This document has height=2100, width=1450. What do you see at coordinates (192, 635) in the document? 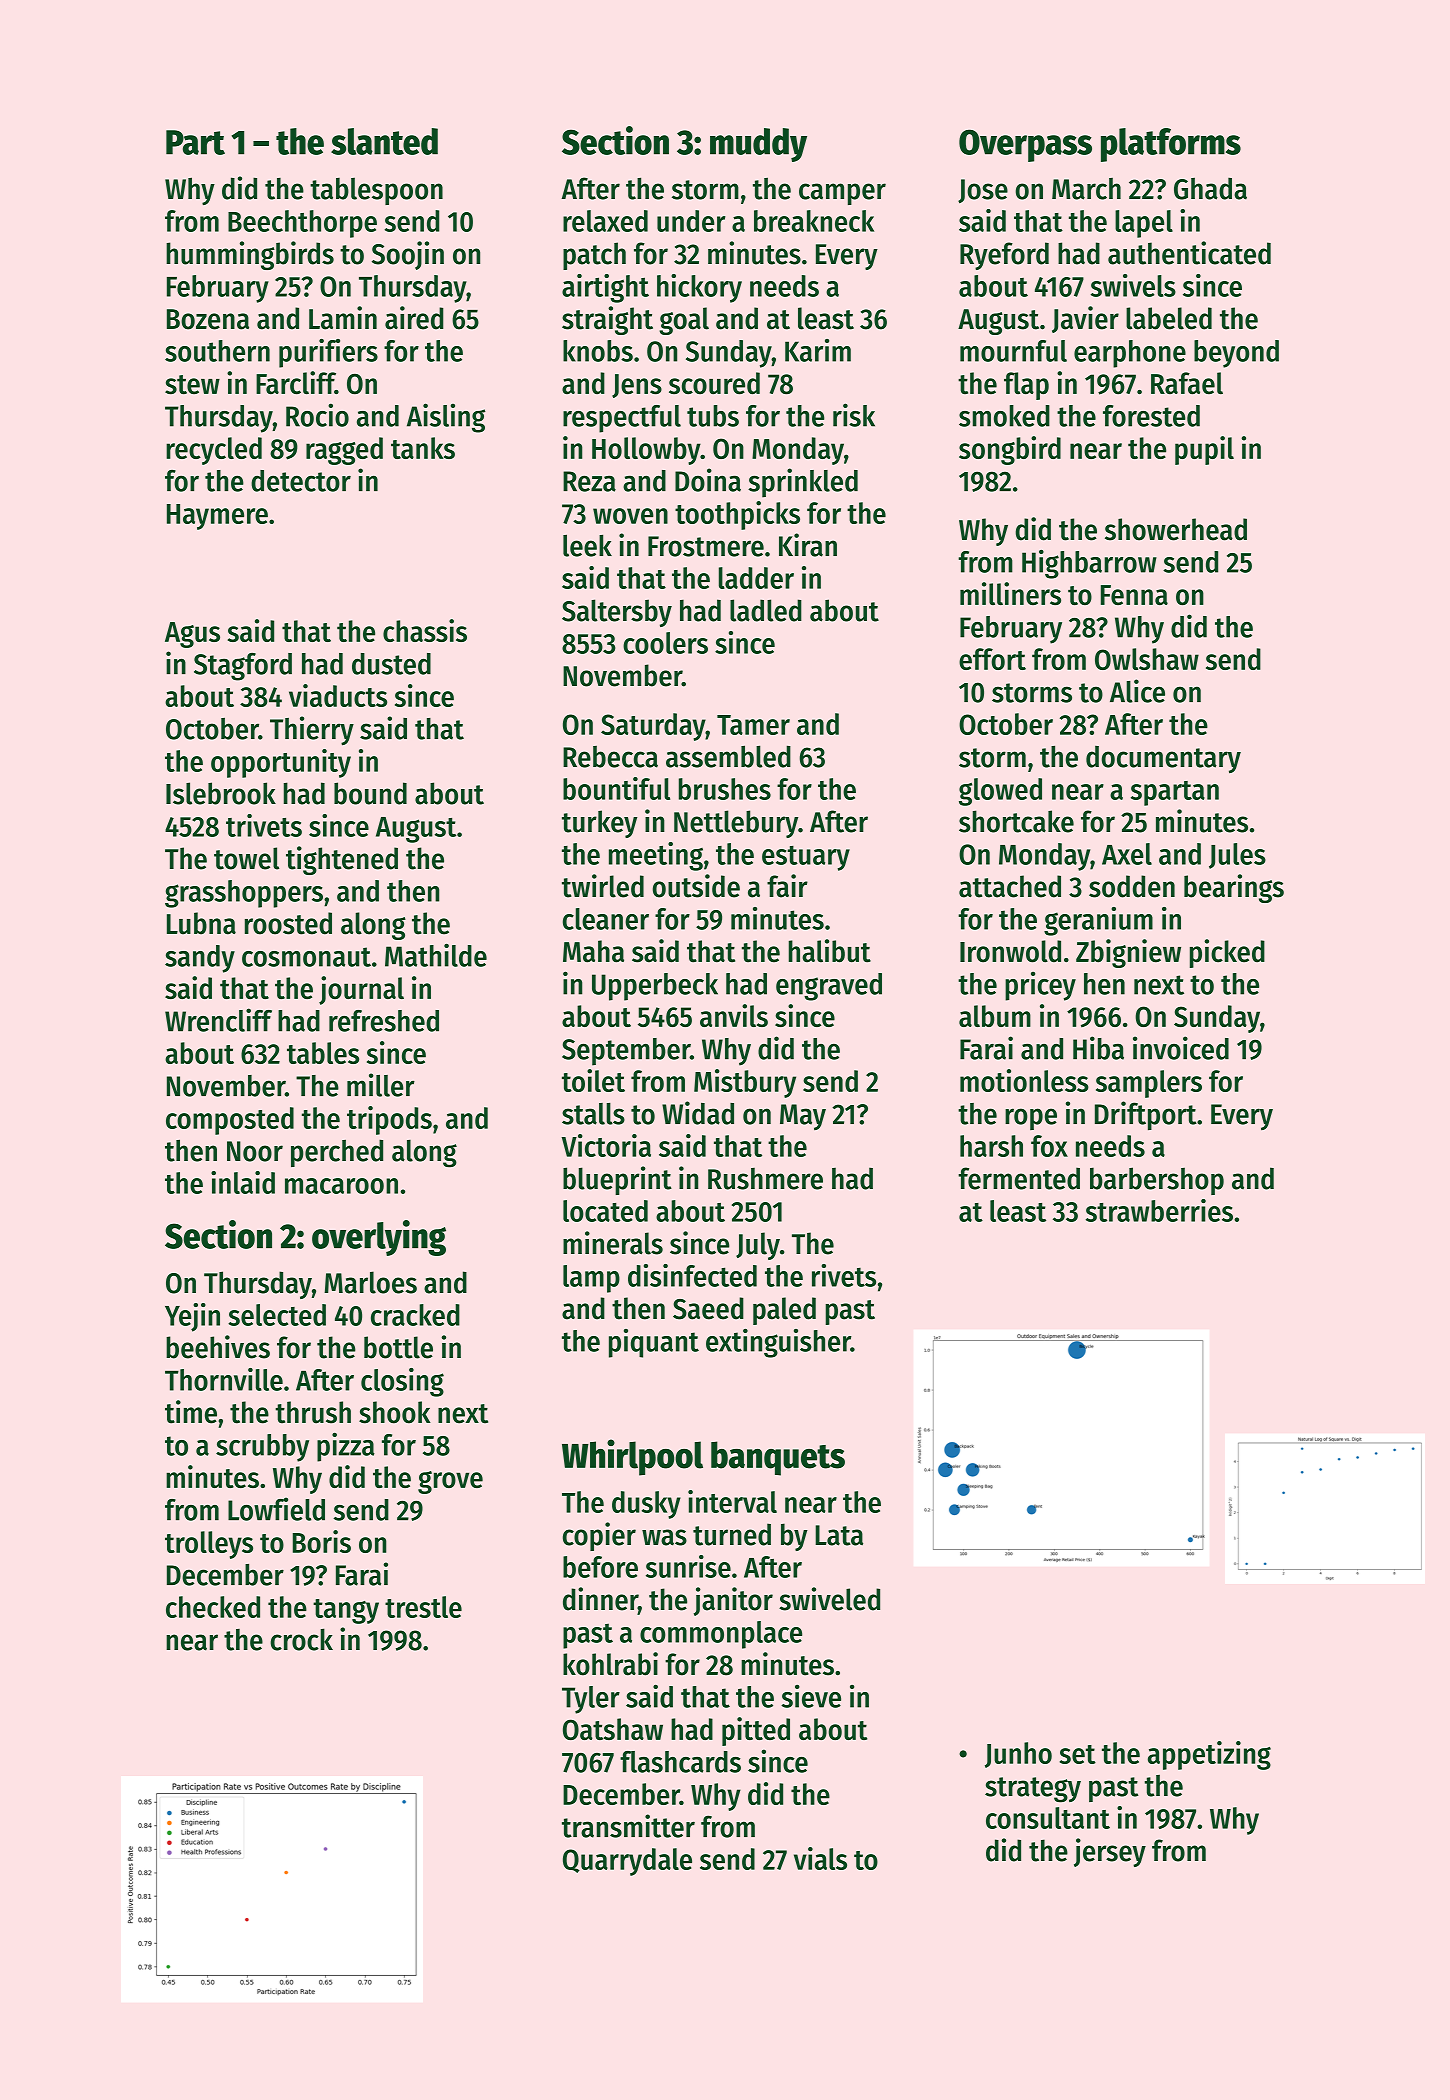
I see `Agus` at bounding box center [192, 635].
